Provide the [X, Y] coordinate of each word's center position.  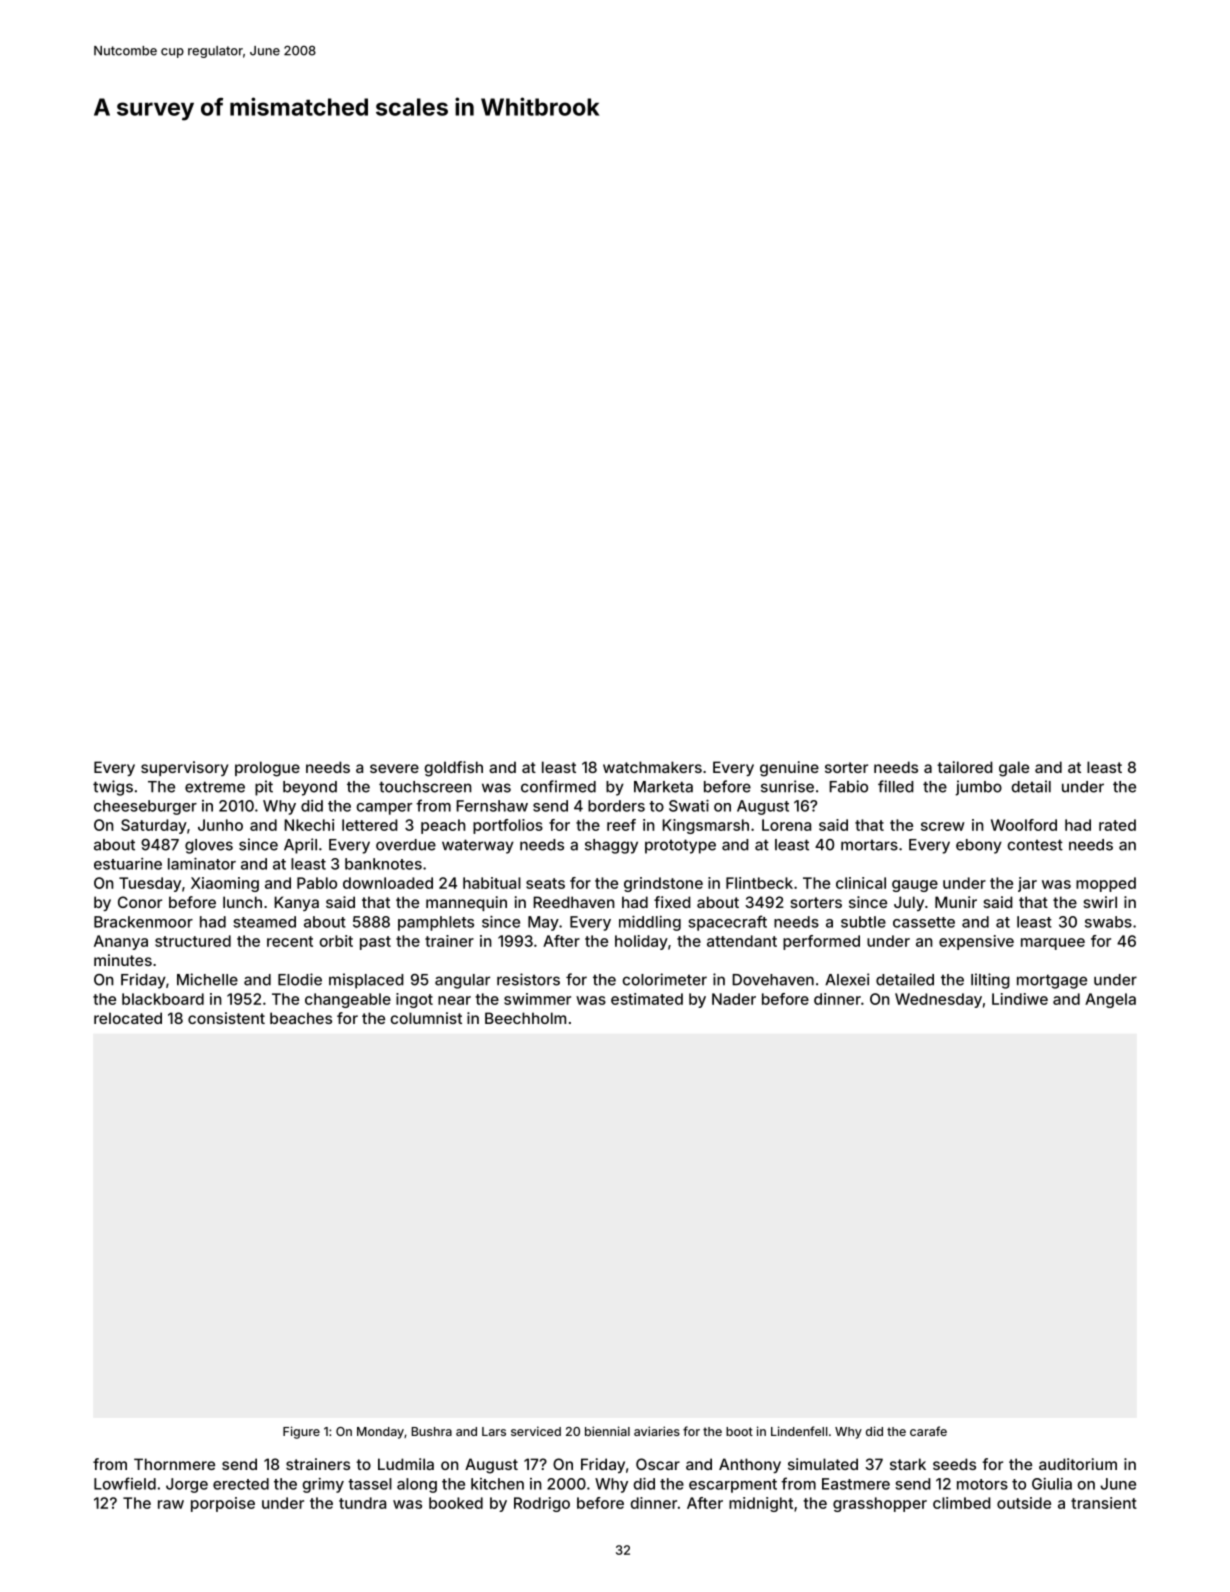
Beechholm [525, 1018]
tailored [965, 767]
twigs [113, 788]
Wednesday [938, 1000]
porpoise [223, 1504]
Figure [301, 1432]
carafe [928, 1431]
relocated [128, 1018]
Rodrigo [542, 1504]
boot [739, 1431]
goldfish [453, 769]
